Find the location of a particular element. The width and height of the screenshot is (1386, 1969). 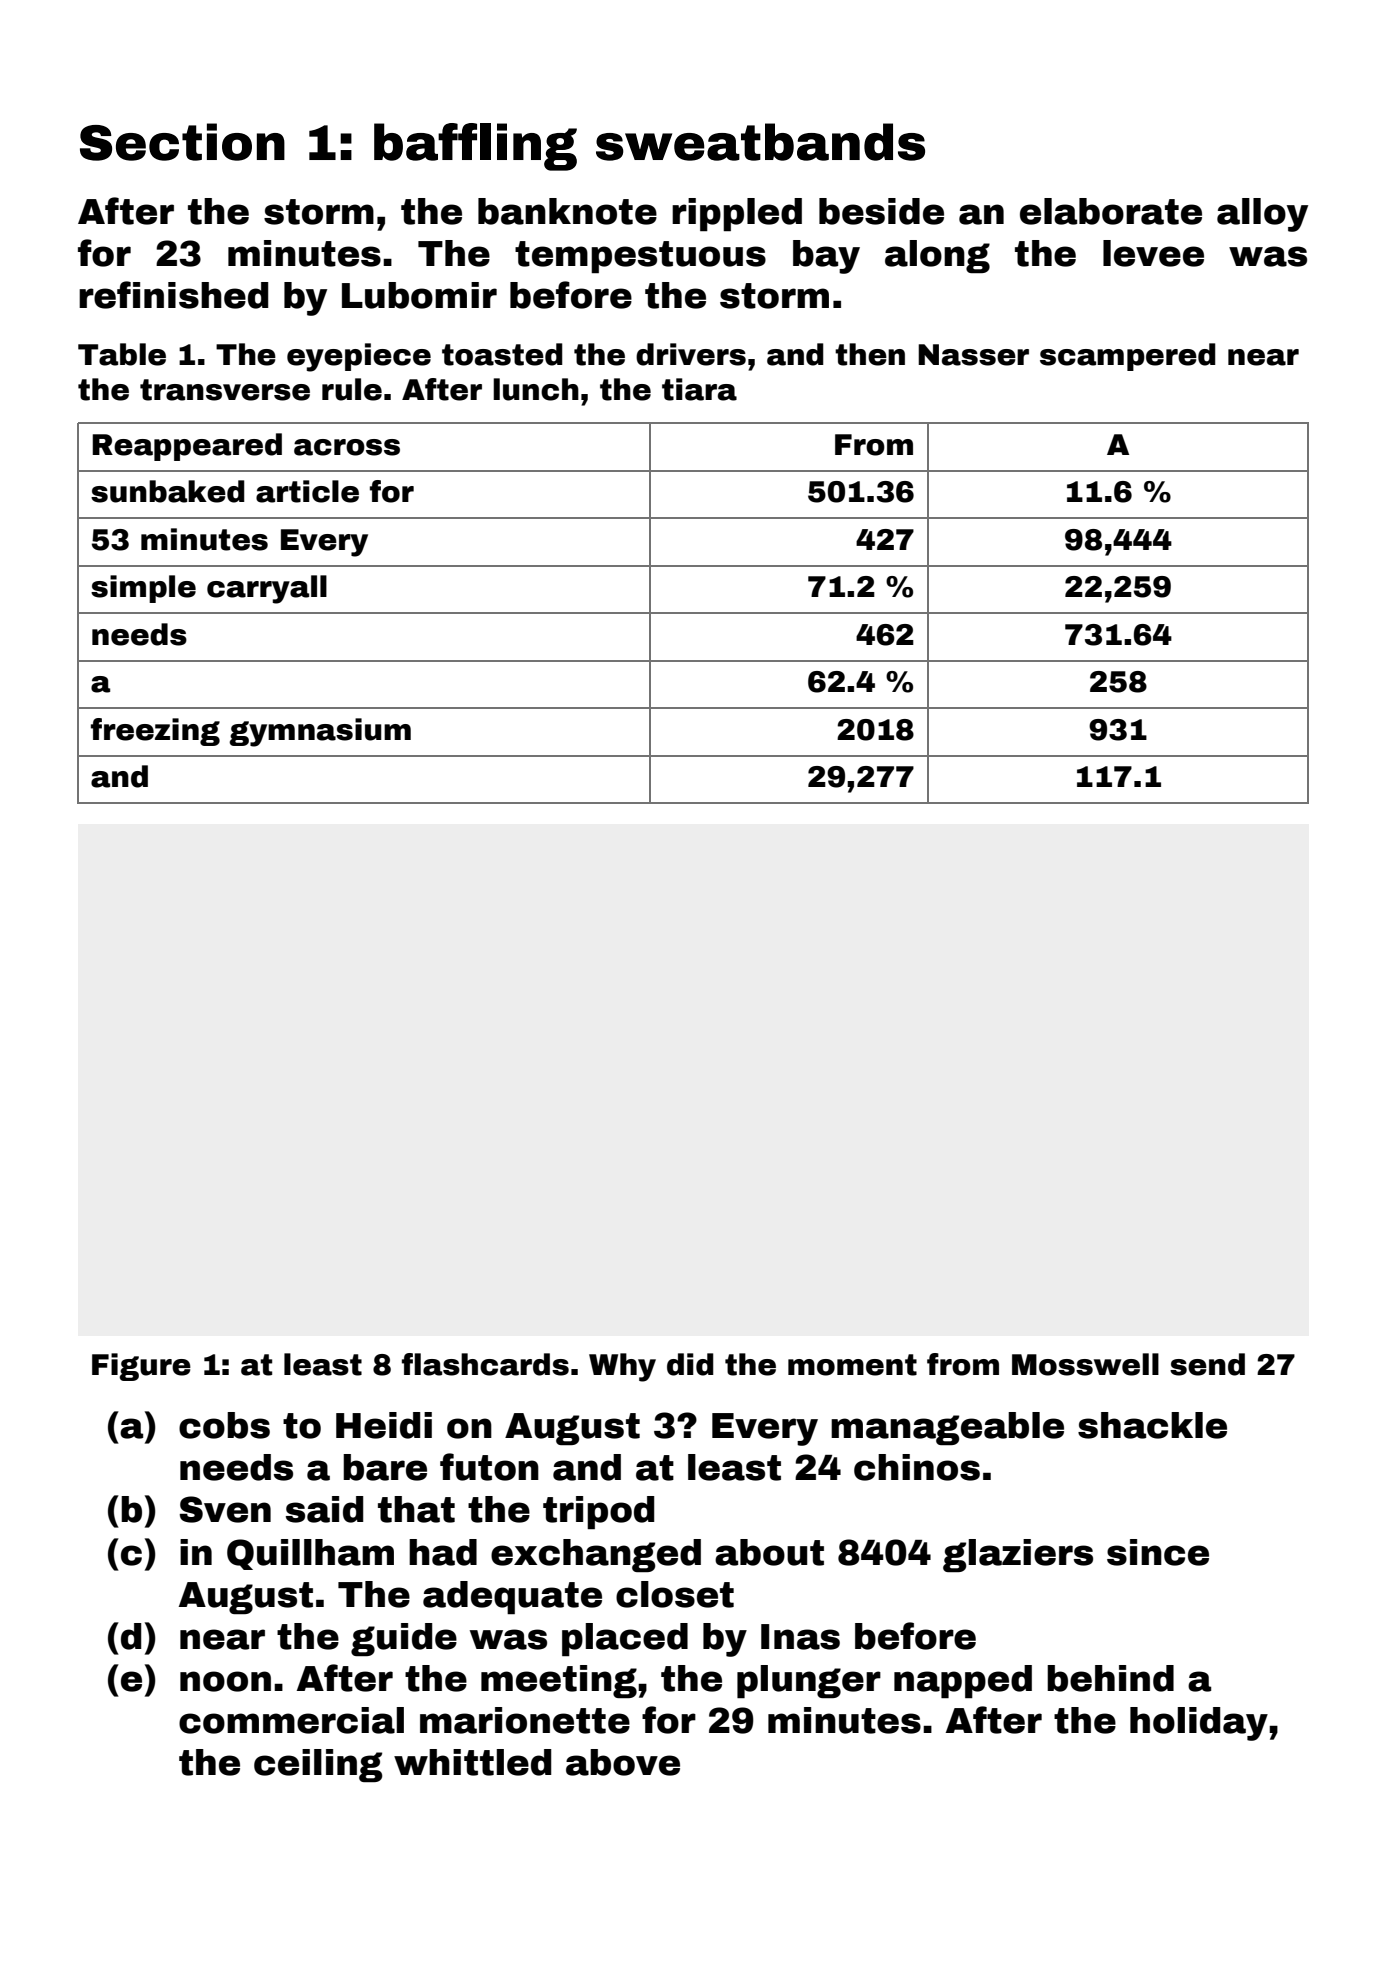

sweatbands is located at coordinates (760, 142).
